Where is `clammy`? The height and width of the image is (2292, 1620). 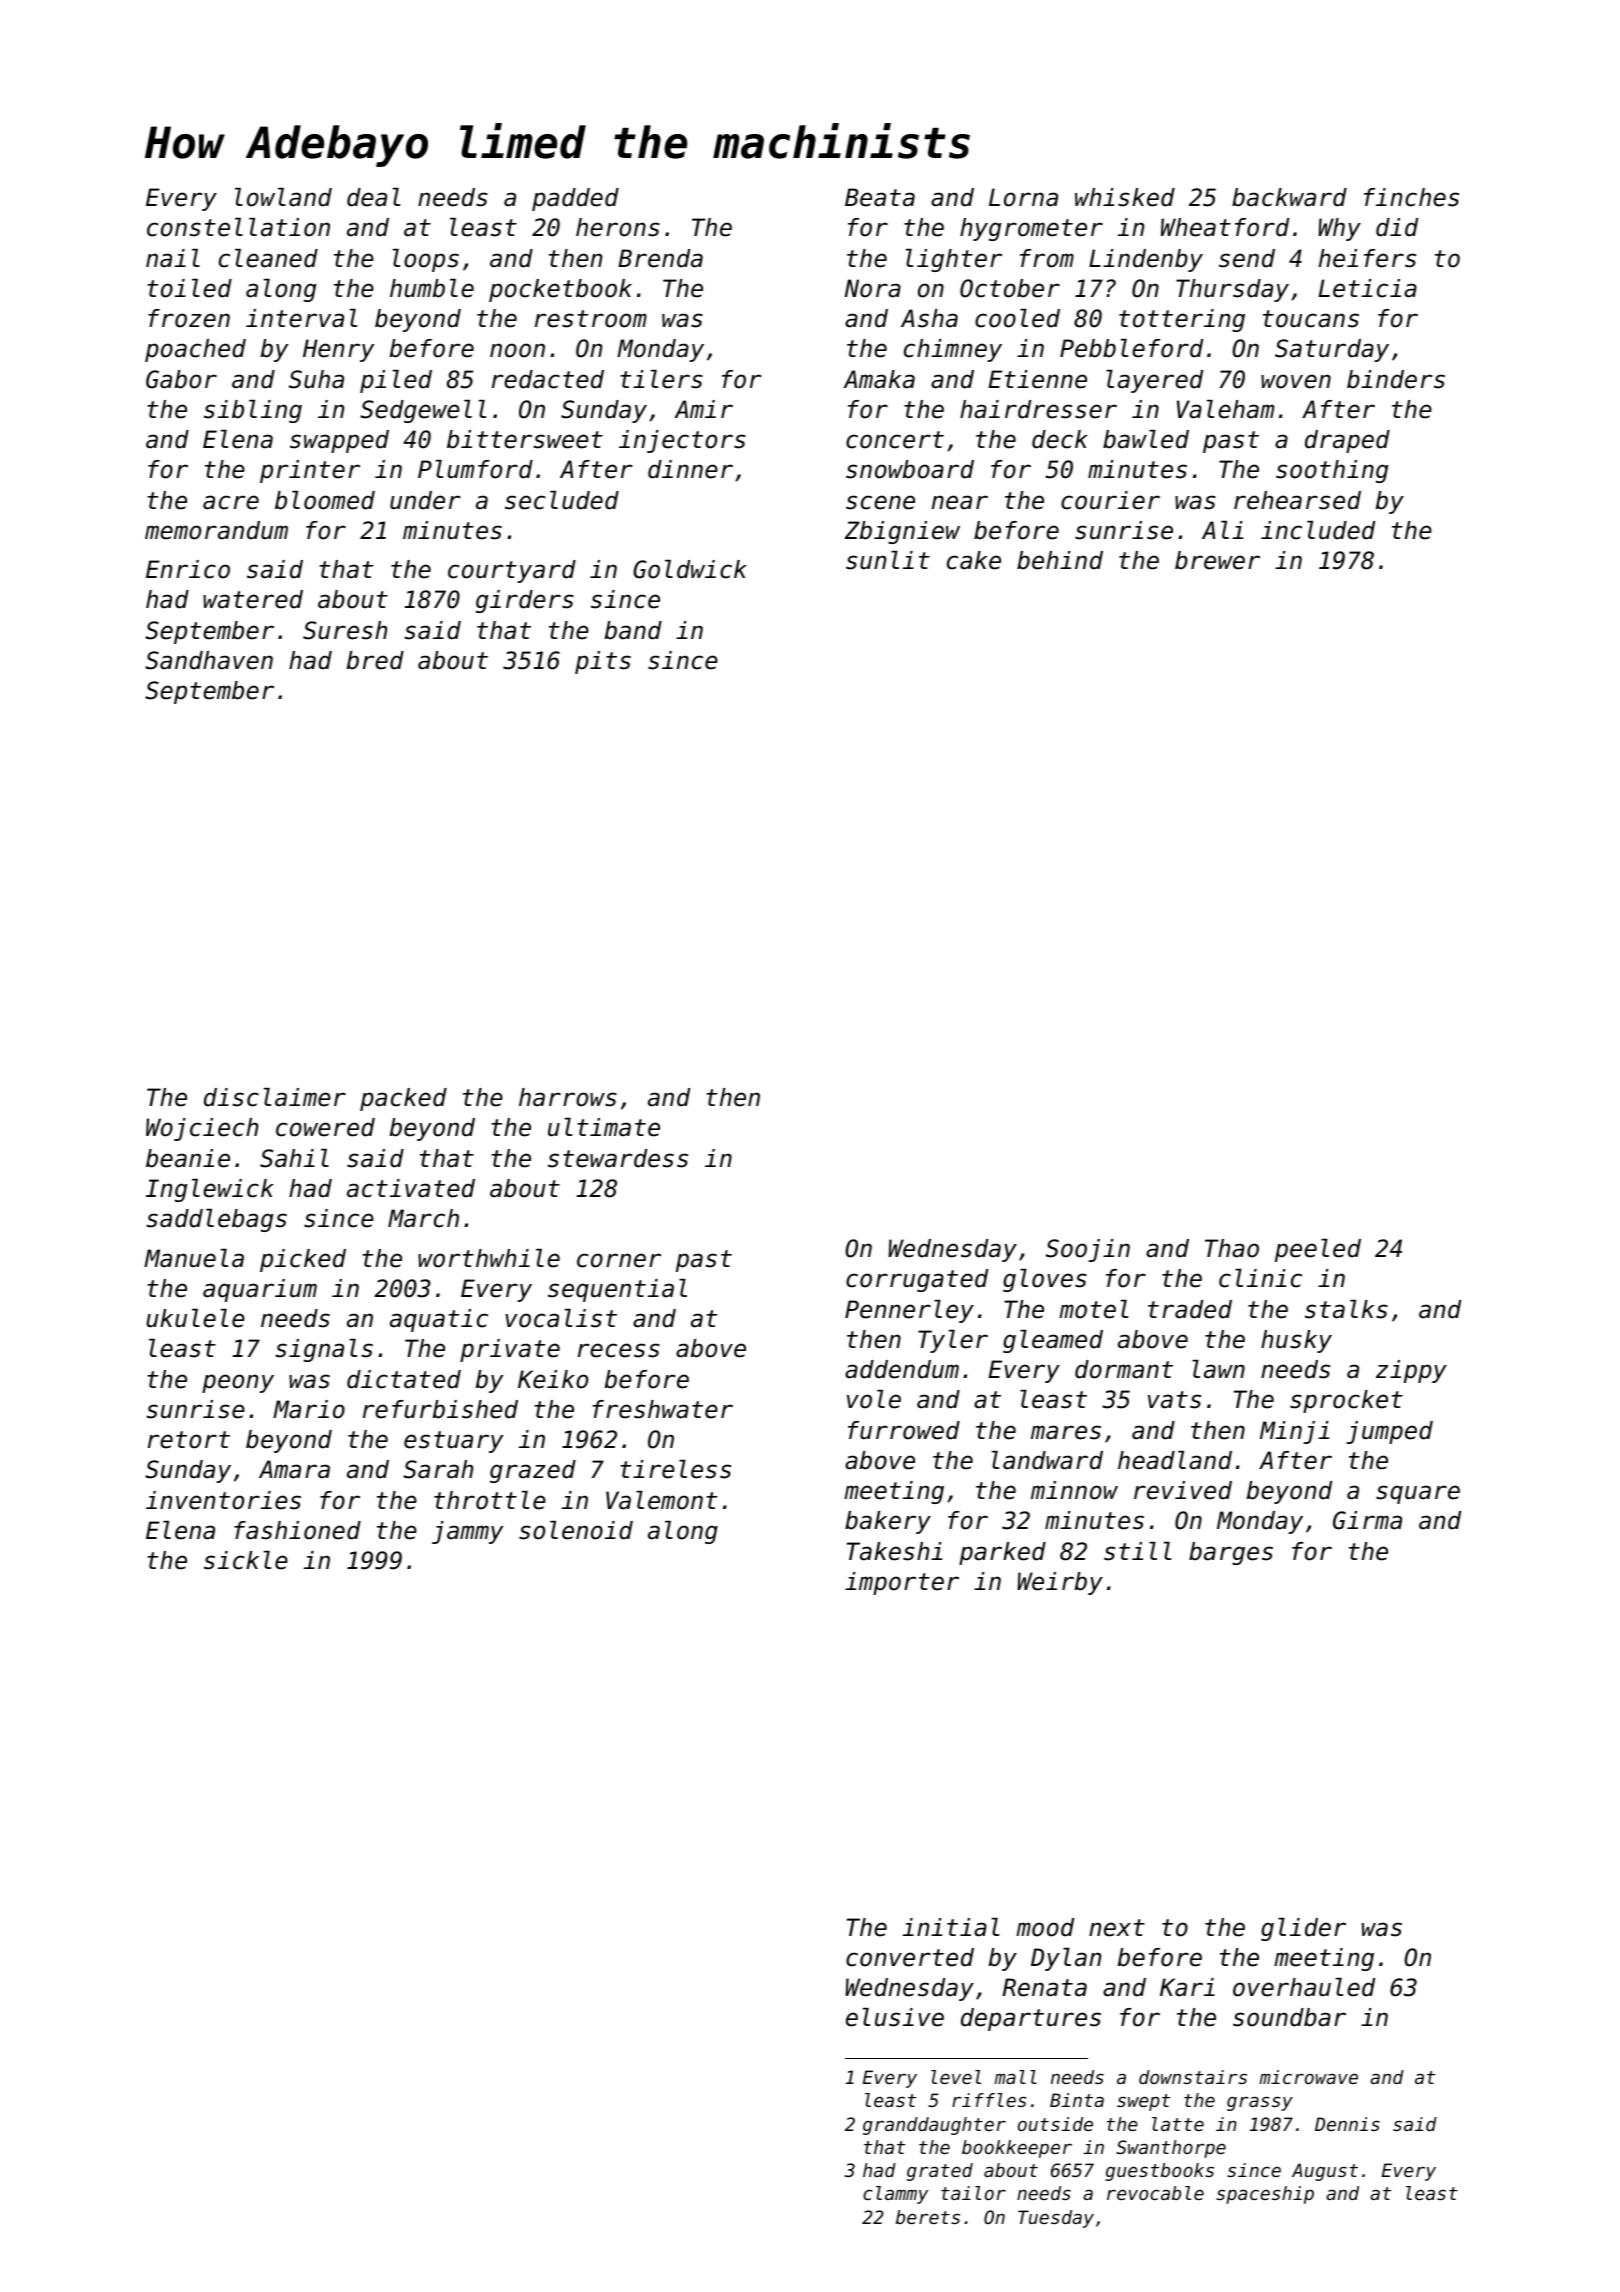
clammy is located at coordinates (895, 2195).
